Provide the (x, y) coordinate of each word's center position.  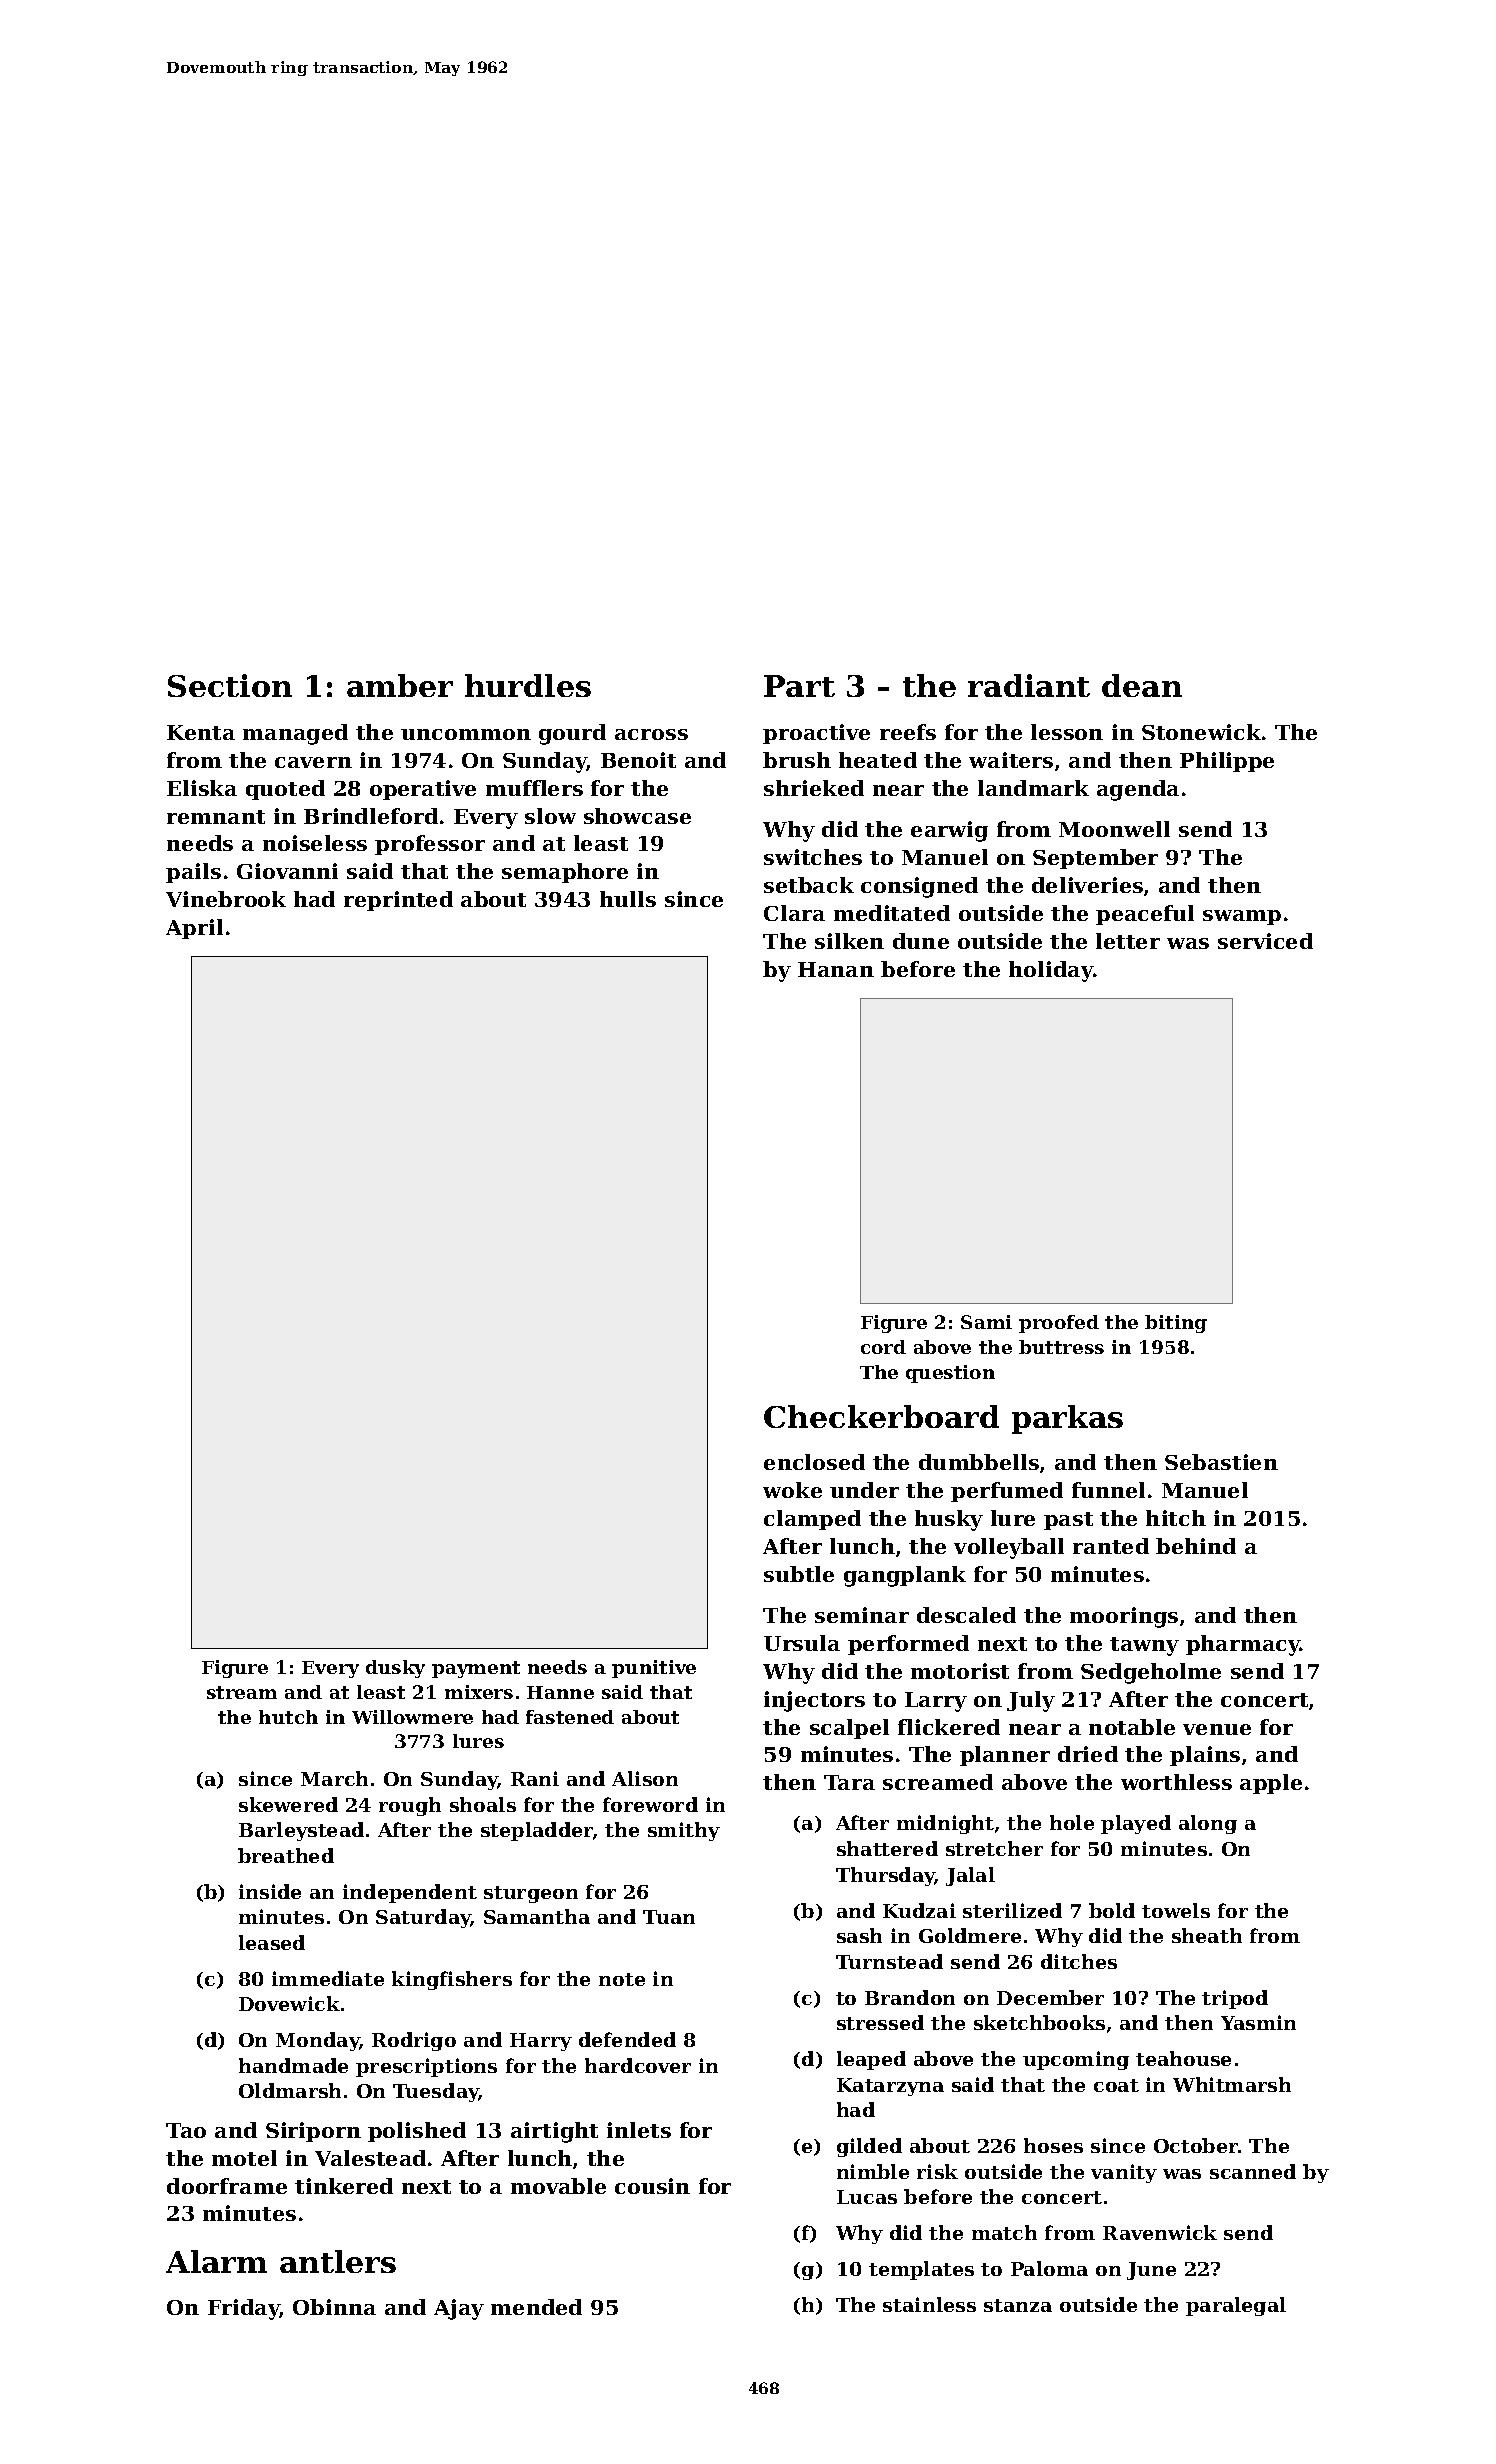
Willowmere (412, 1717)
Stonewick (1201, 732)
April (194, 929)
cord (883, 1347)
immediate (328, 1978)
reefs (908, 732)
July (1031, 1701)
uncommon (466, 734)
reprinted (398, 901)
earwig (949, 831)
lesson (1067, 732)
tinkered (344, 2186)
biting (1176, 1324)
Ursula (802, 1643)
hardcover (638, 2065)
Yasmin (1258, 2022)
